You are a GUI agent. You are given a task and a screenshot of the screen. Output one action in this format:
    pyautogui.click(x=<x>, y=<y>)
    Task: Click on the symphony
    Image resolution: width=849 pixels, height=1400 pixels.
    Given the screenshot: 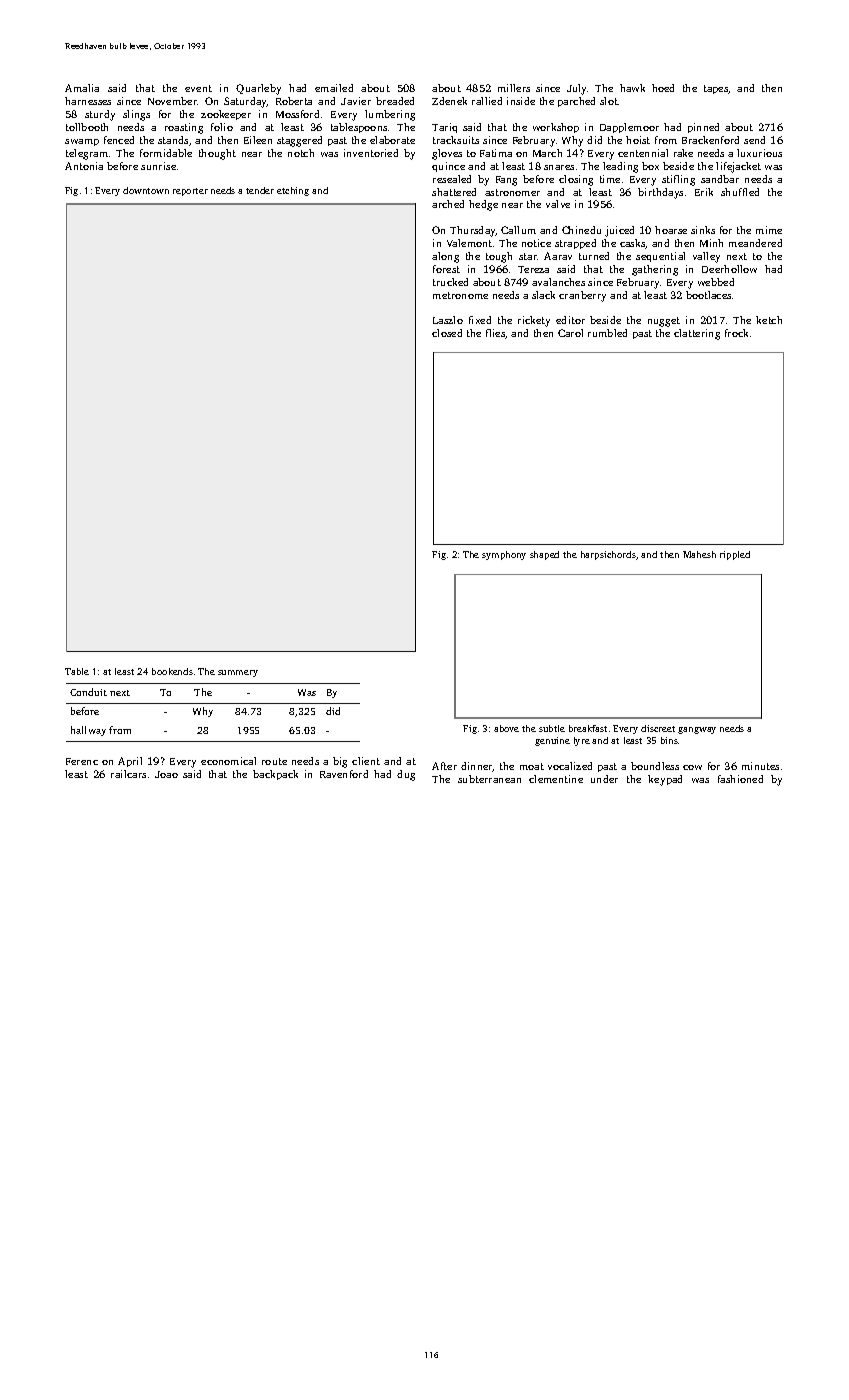 What is the action you would take?
    pyautogui.click(x=504, y=555)
